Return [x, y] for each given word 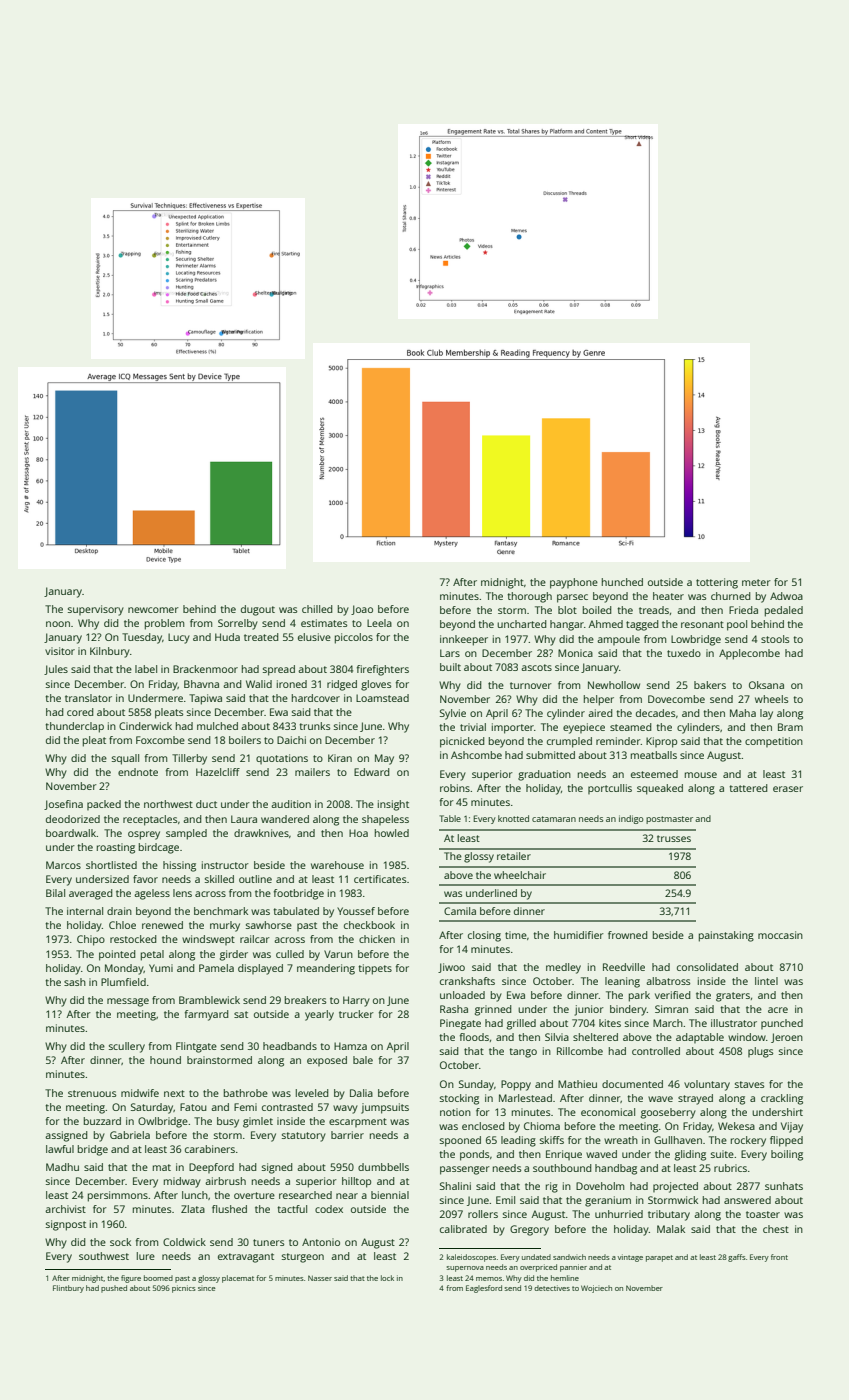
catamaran [554, 819]
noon [58, 624]
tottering [717, 583]
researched [305, 1195]
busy [228, 1122]
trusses [674, 838]
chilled [317, 609]
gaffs [736, 1258]
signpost [66, 1225]
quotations [282, 759]
